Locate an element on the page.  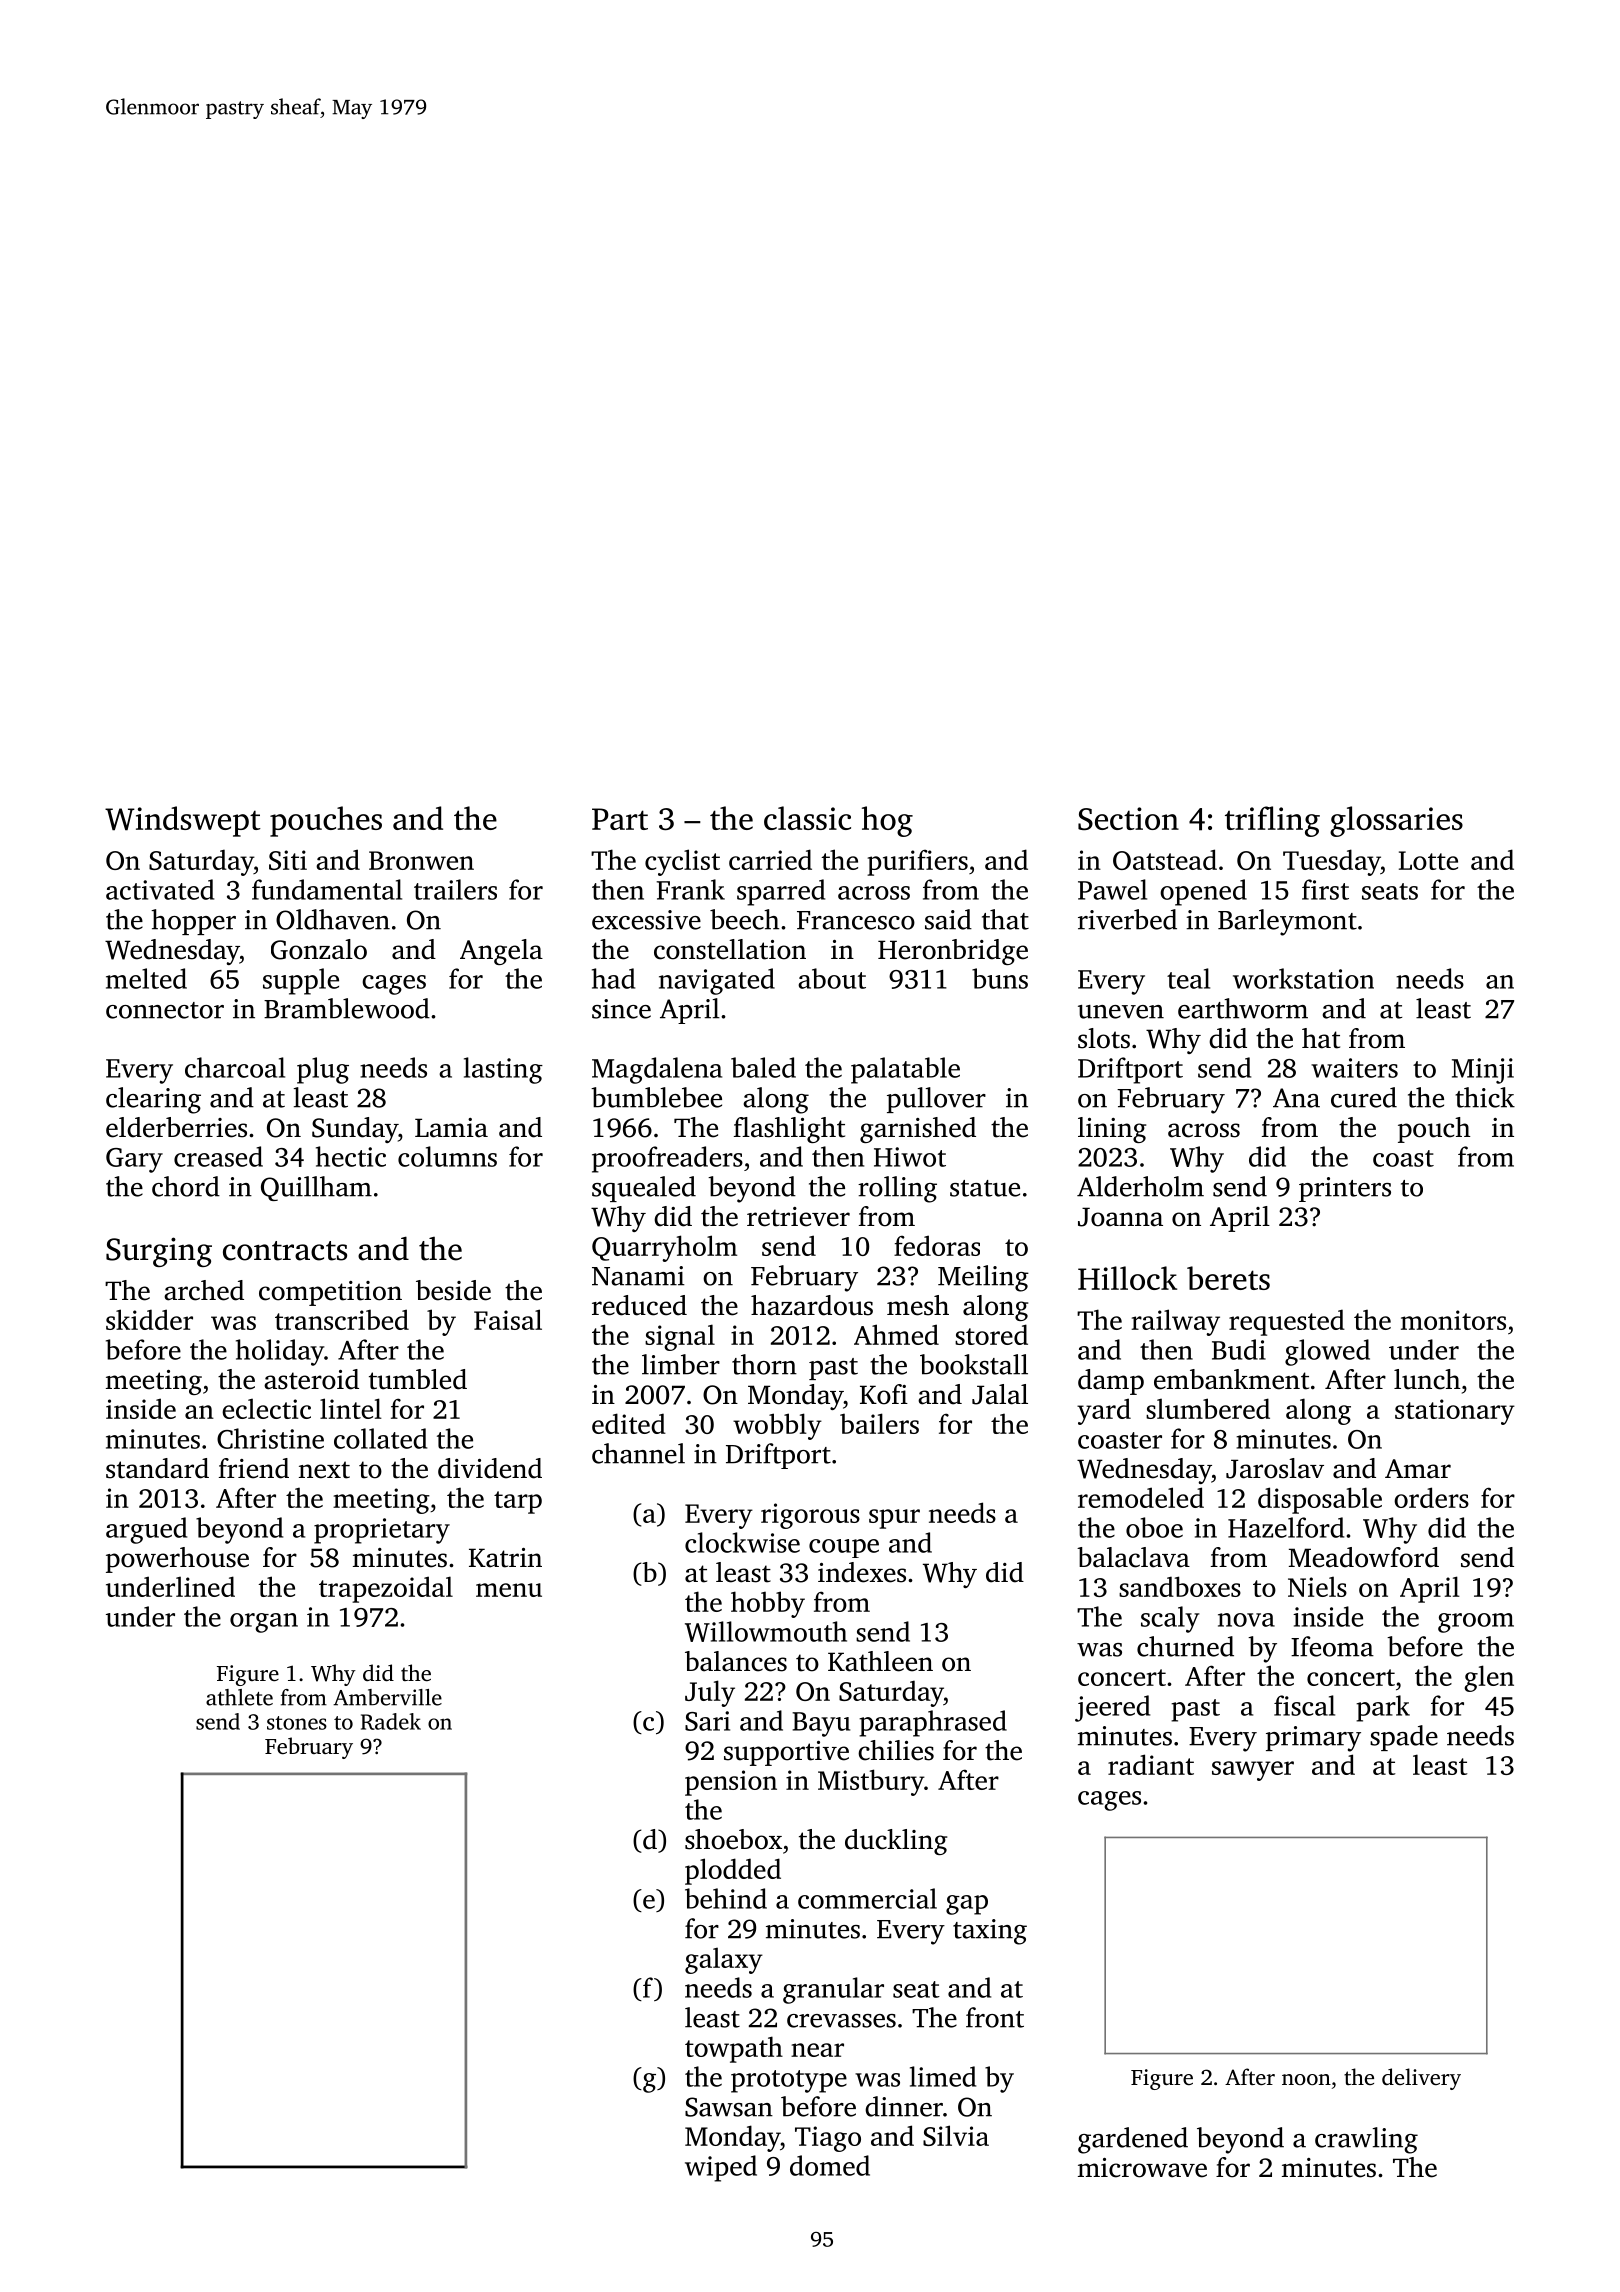
Mistbury is located at coordinates (871, 1782).
